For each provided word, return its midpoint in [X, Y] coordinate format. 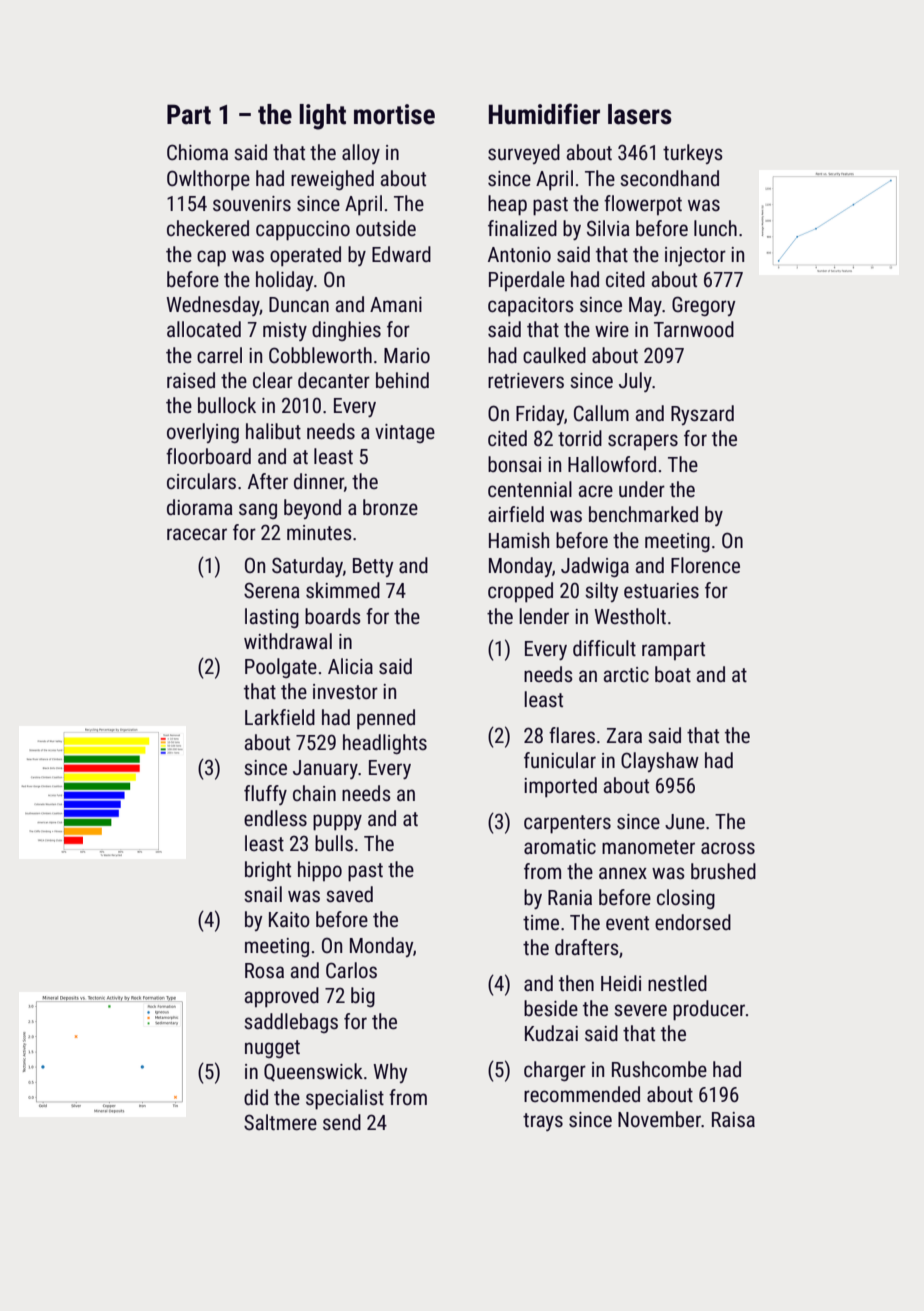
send [342, 1122]
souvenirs [252, 204]
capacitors [531, 307]
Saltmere [280, 1122]
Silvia [608, 228]
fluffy [265, 795]
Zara [624, 735]
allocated [204, 329]
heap [507, 205]
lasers [640, 114]
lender [544, 616]
